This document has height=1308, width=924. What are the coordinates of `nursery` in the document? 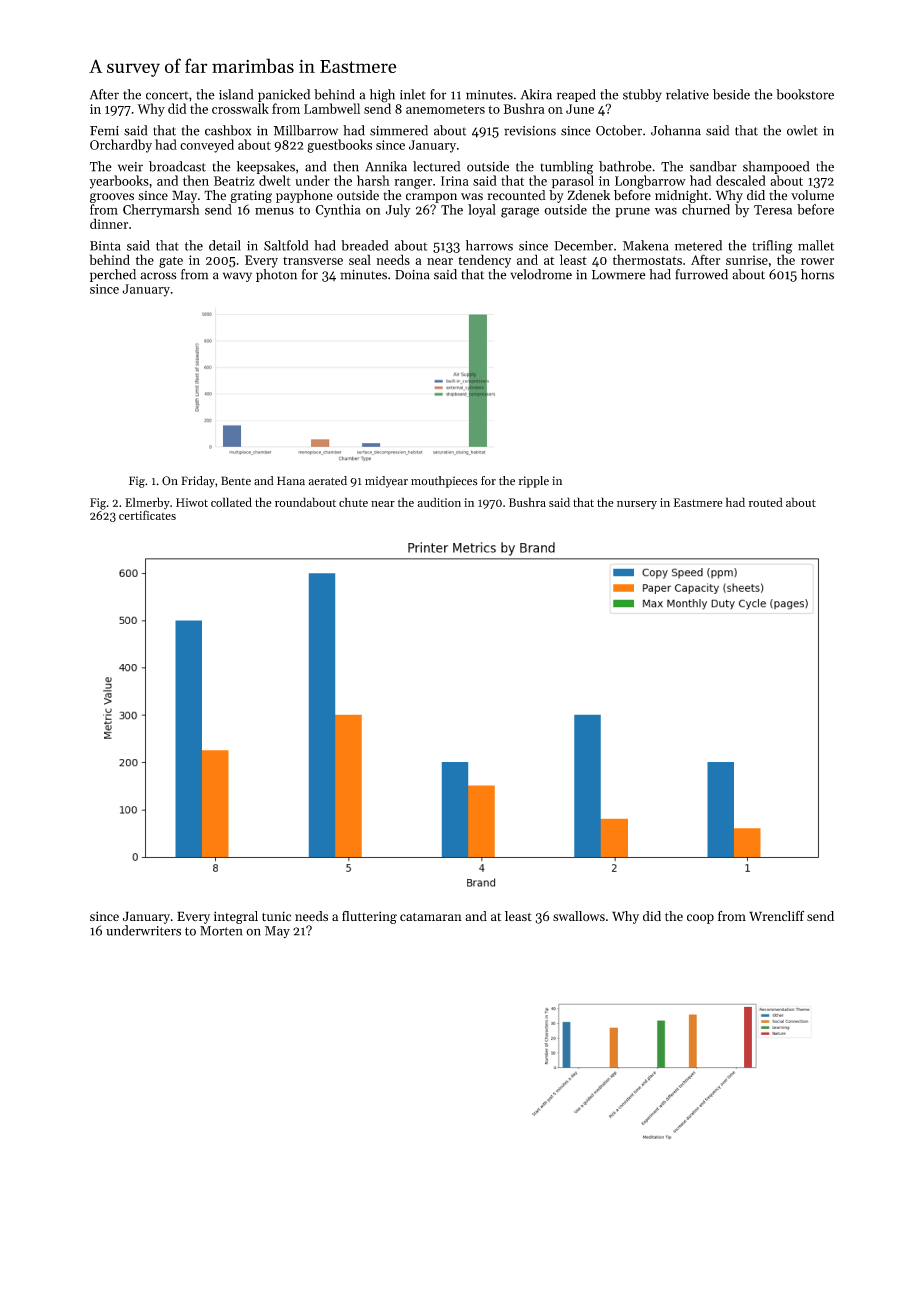 It's located at (637, 505).
